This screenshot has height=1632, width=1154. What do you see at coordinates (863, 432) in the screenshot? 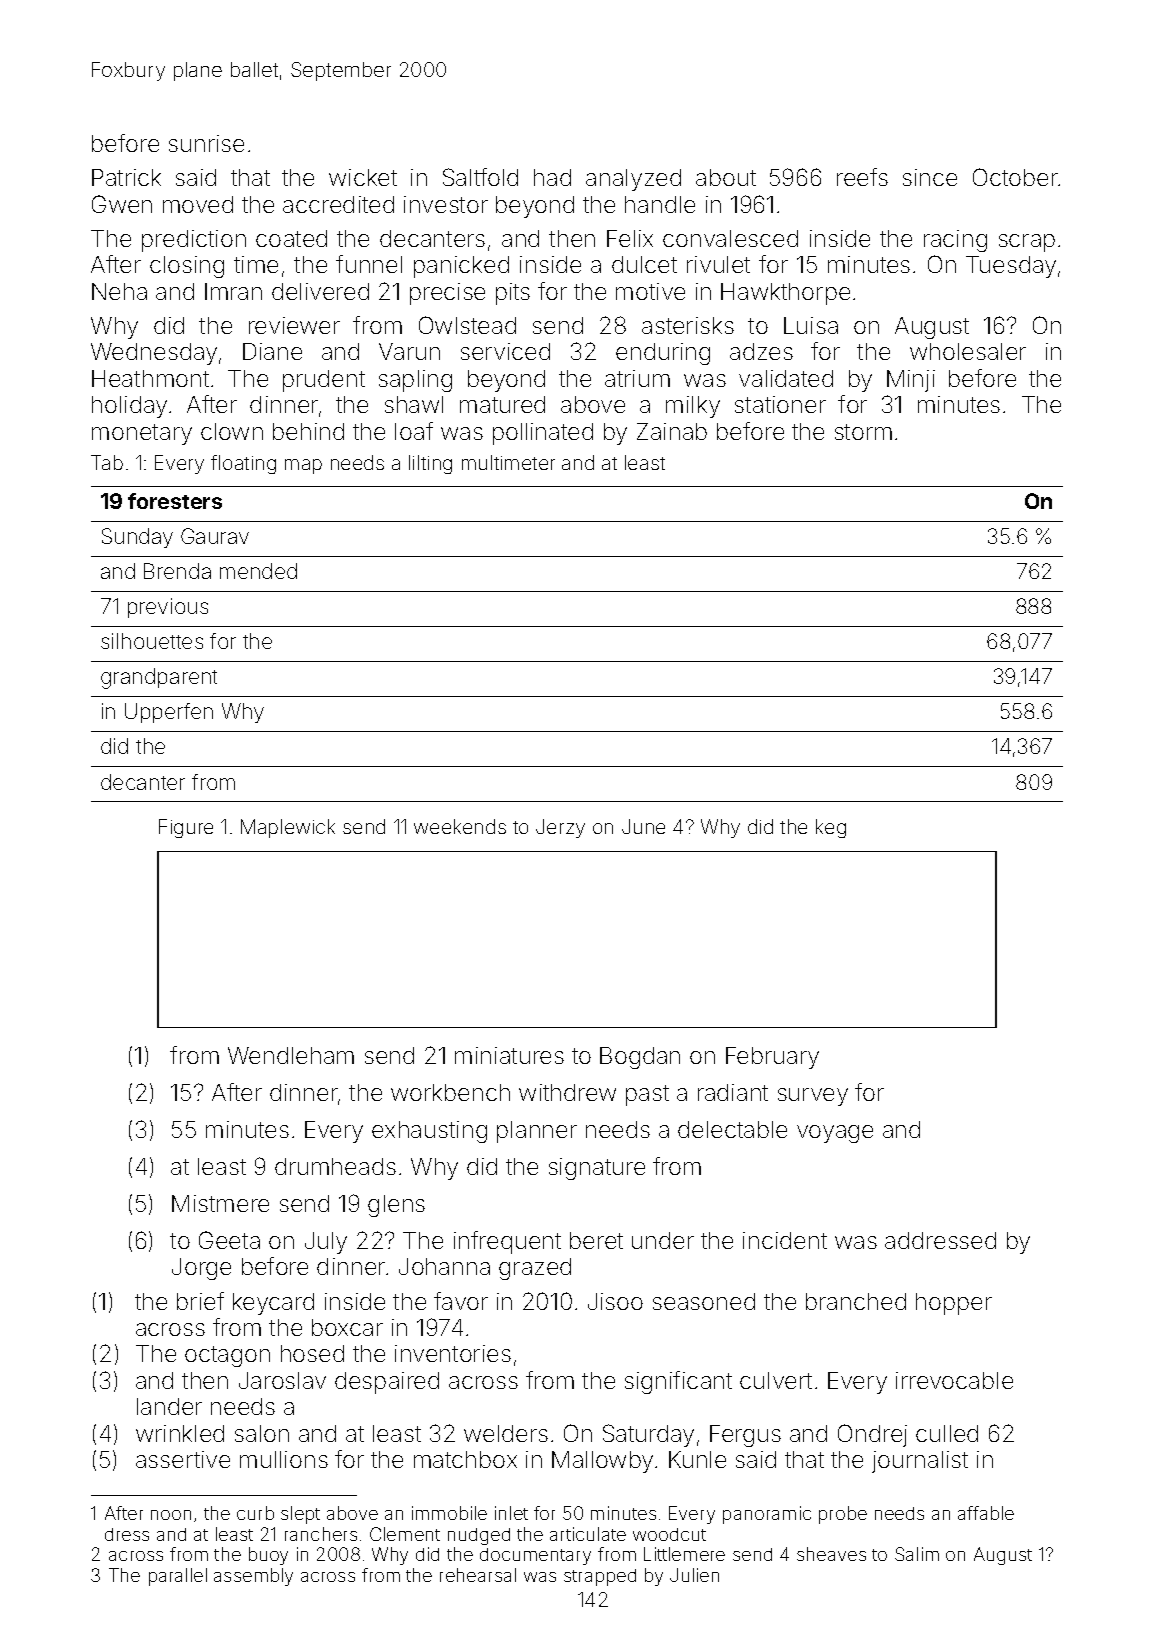
I see `storm` at bounding box center [863, 432].
